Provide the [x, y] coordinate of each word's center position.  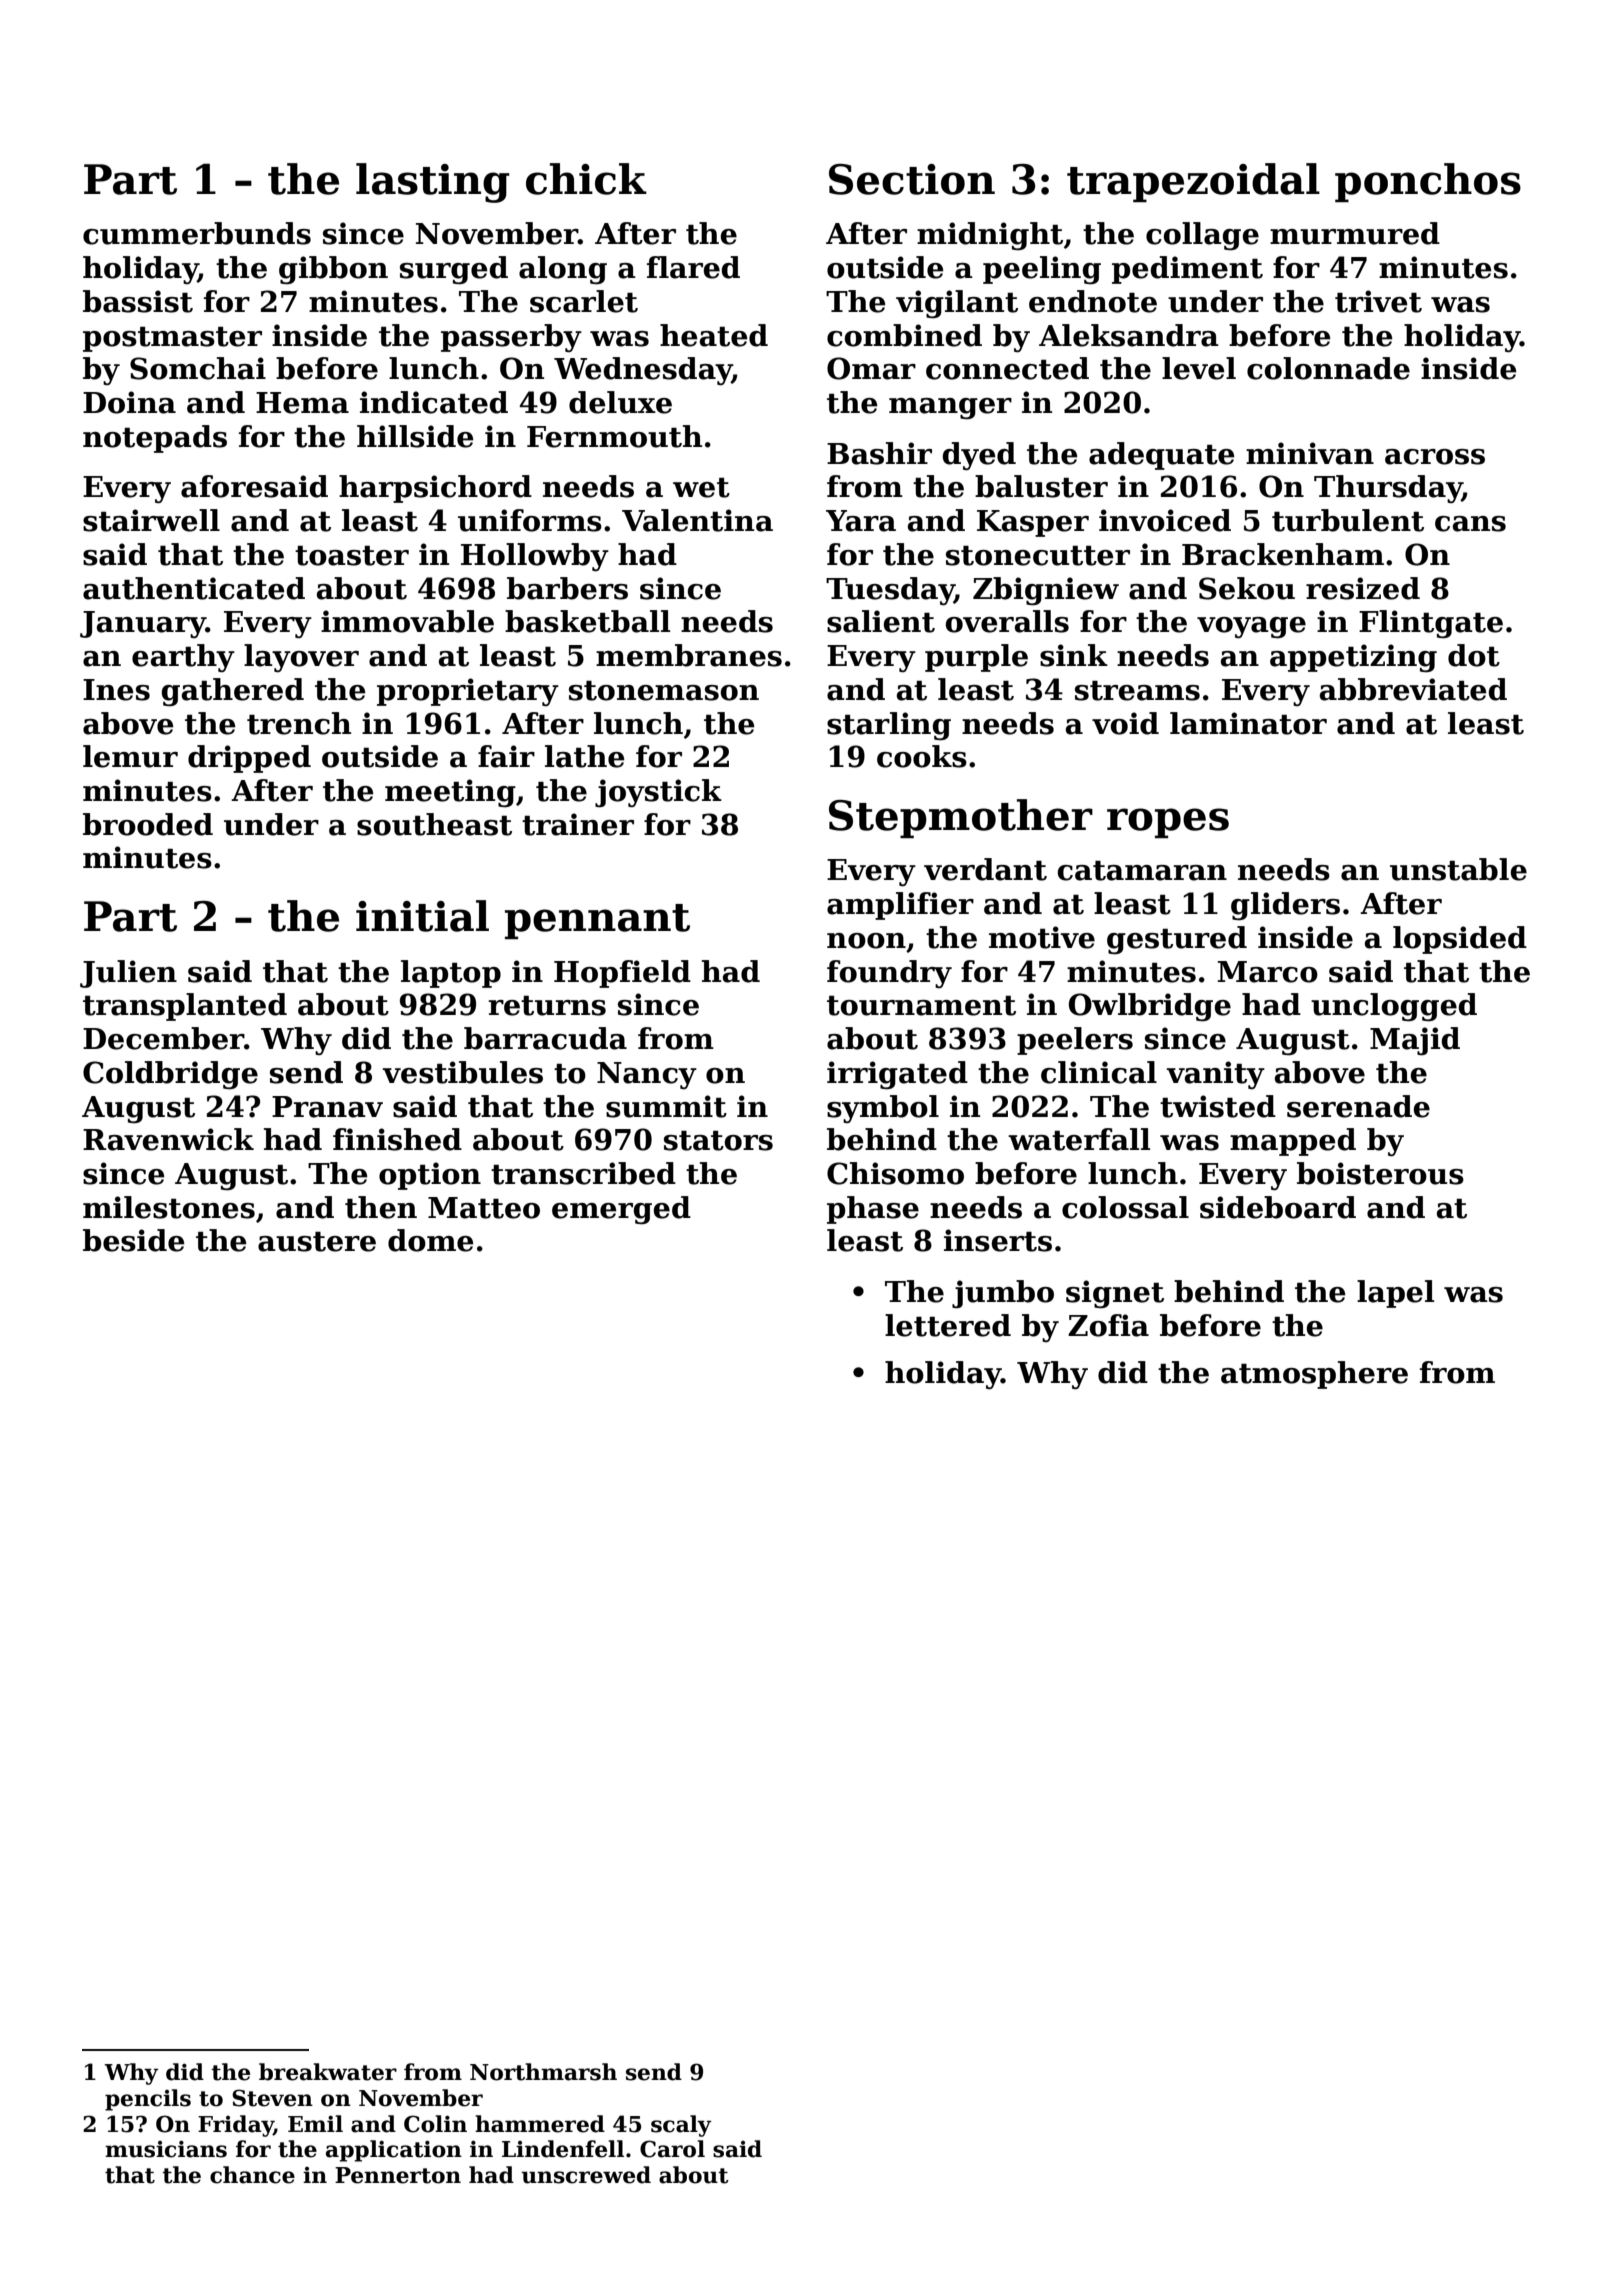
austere [317, 1242]
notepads [155, 439]
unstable [1458, 869]
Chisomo [895, 1173]
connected [1007, 368]
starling [889, 726]
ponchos [1428, 182]
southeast [434, 824]
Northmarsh [543, 2072]
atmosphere [1314, 1375]
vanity [1215, 1075]
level [1199, 368]
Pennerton [398, 2175]
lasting [433, 183]
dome [431, 1240]
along [563, 270]
